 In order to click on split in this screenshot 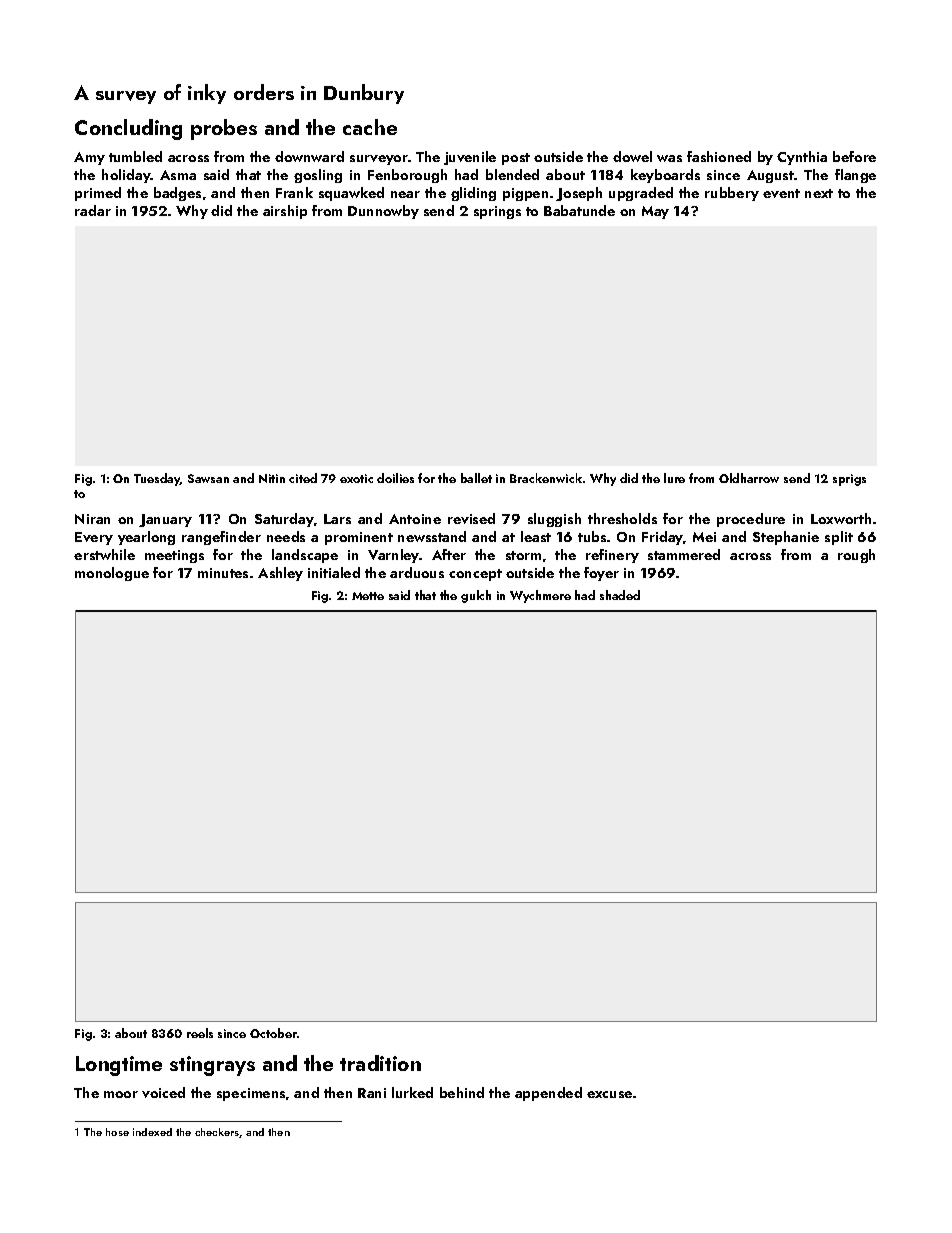, I will do `click(839, 538)`.
